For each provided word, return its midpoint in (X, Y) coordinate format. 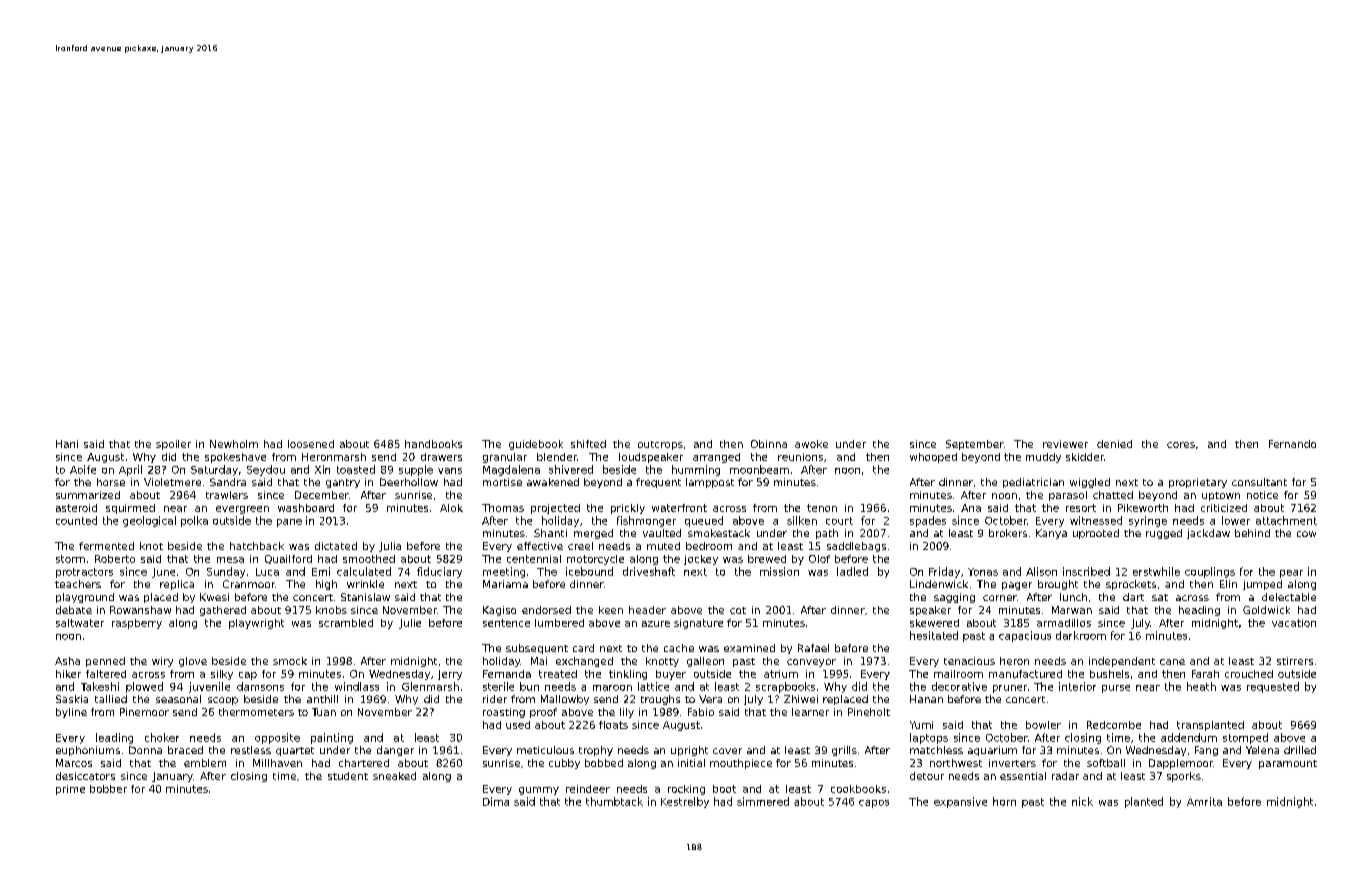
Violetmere (172, 482)
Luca (267, 572)
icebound (589, 571)
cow (1306, 534)
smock (290, 661)
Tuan (324, 712)
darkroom (1081, 635)
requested (1273, 687)
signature (698, 624)
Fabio (701, 712)
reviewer (1065, 444)
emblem (205, 763)
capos (874, 804)
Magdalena (511, 470)
